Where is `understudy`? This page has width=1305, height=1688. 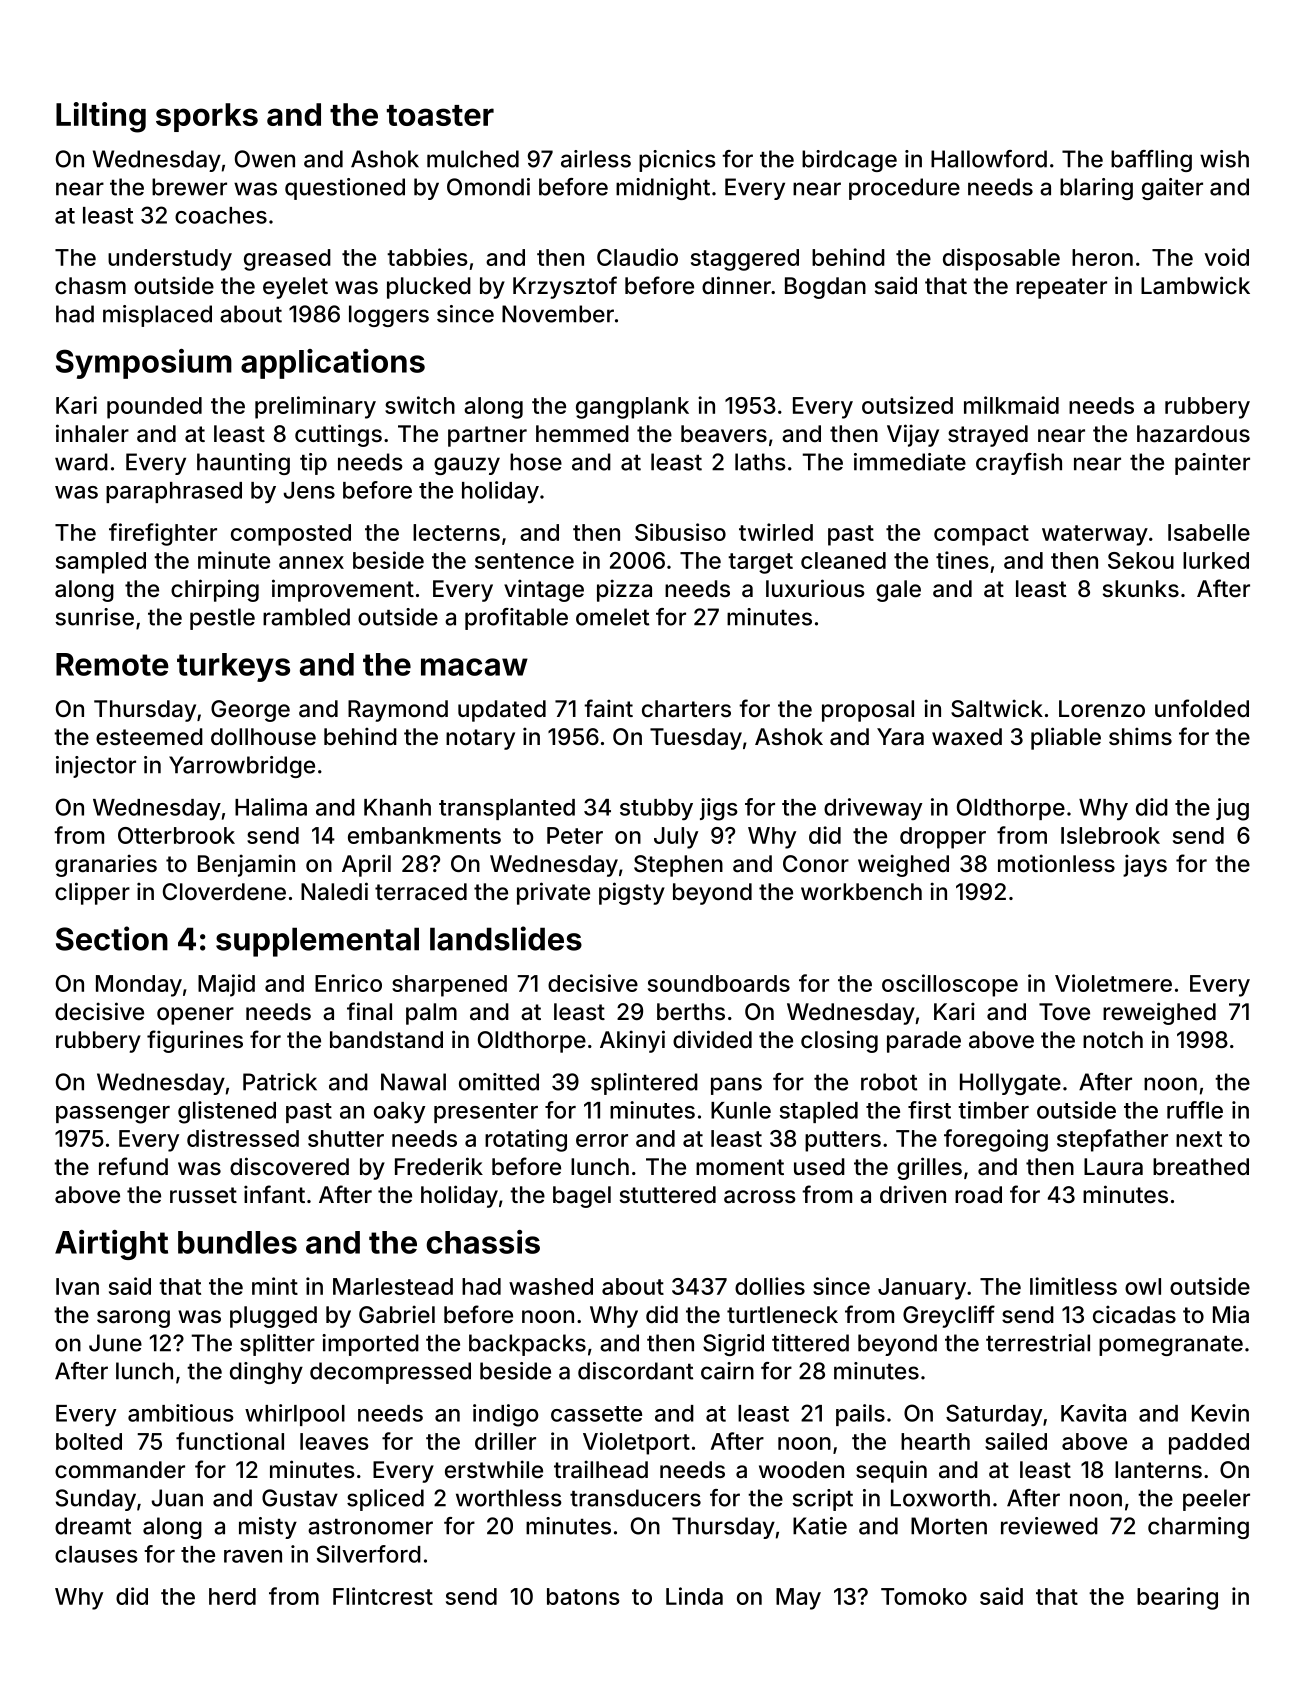 understudy is located at coordinates (170, 260).
